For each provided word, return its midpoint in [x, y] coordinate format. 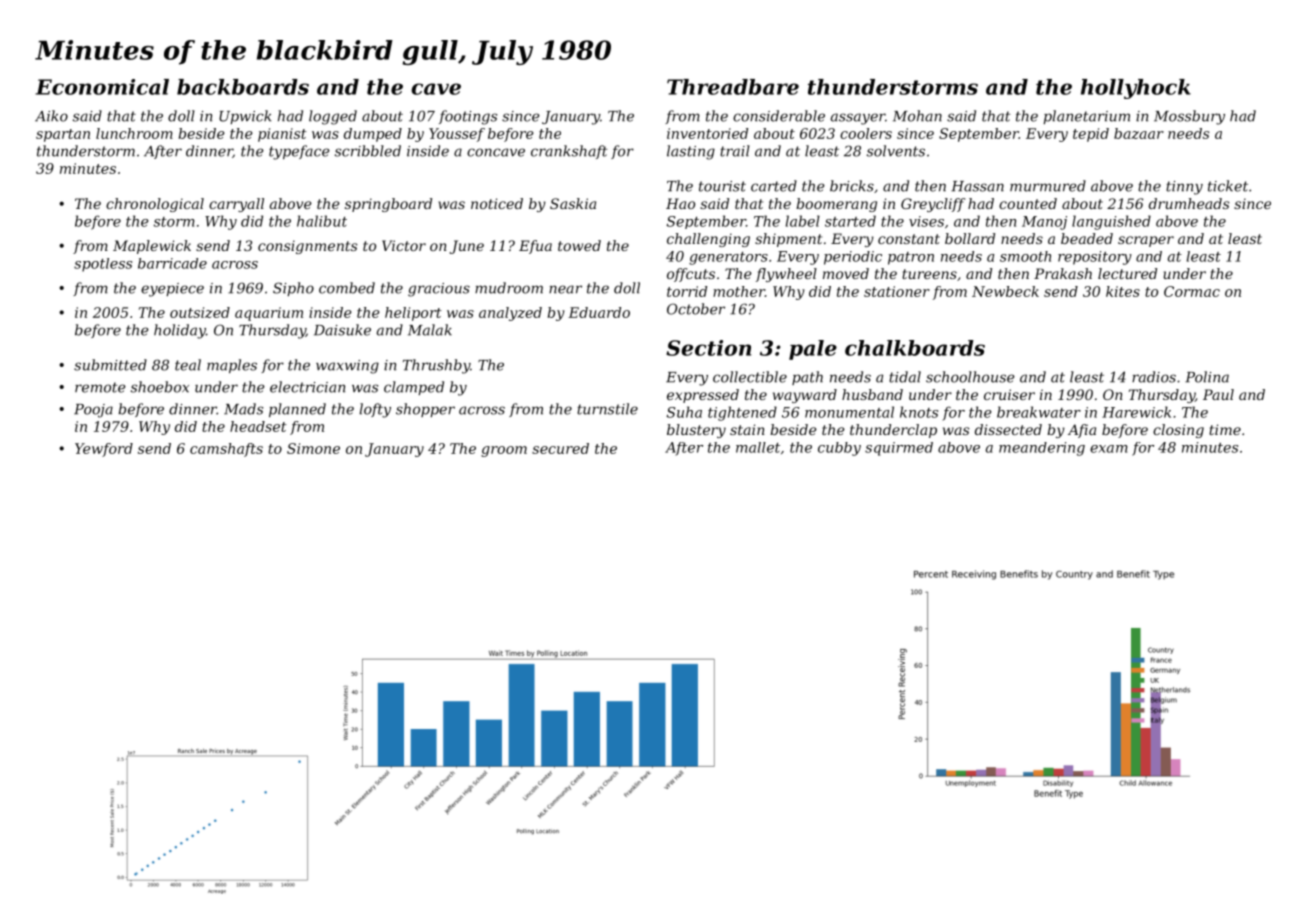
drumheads [1189, 203]
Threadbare [733, 87]
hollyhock [1136, 89]
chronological [155, 205]
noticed [497, 203]
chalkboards [915, 348]
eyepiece [172, 290]
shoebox [160, 387]
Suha [684, 412]
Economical [102, 87]
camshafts [226, 450]
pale [813, 350]
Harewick [1136, 412]
